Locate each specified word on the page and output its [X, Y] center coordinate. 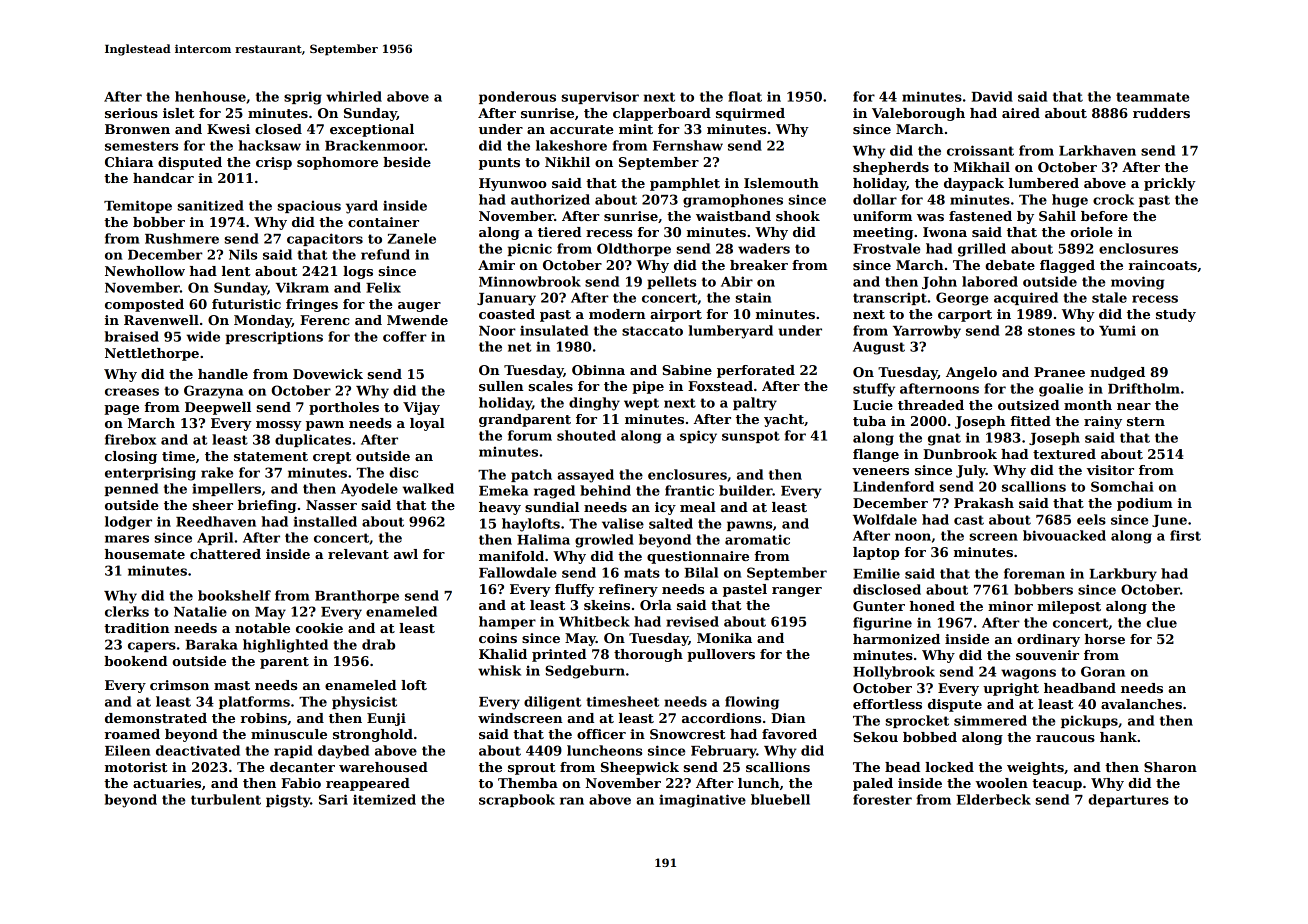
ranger [797, 592]
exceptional [372, 130]
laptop [876, 553]
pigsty [288, 801]
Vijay [421, 408]
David [992, 96]
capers [152, 647]
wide [203, 336]
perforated [756, 371]
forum [530, 435]
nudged [1117, 373]
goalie [1061, 390]
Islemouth [781, 183]
